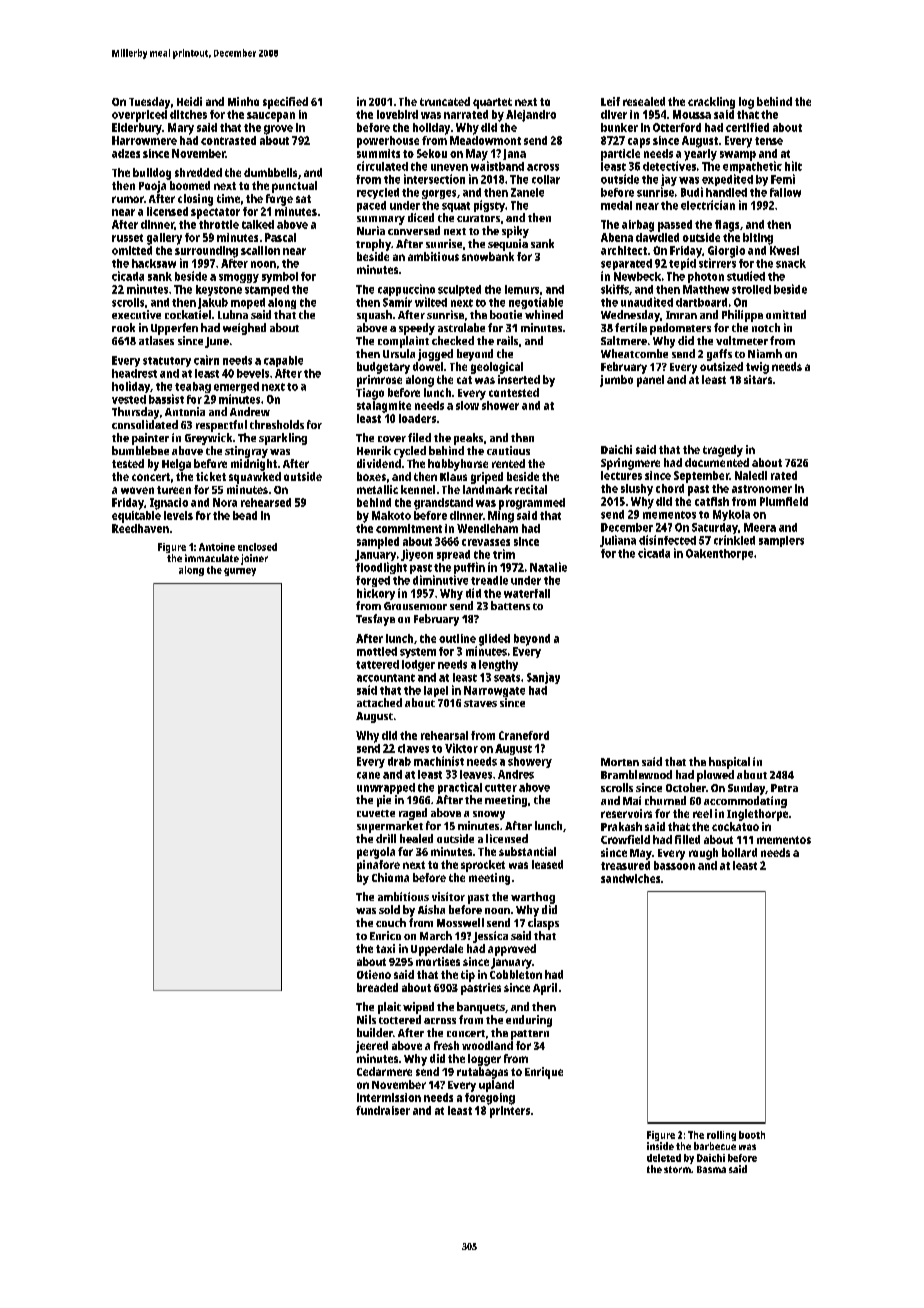  I want to click on Henrik, so click(374, 450).
